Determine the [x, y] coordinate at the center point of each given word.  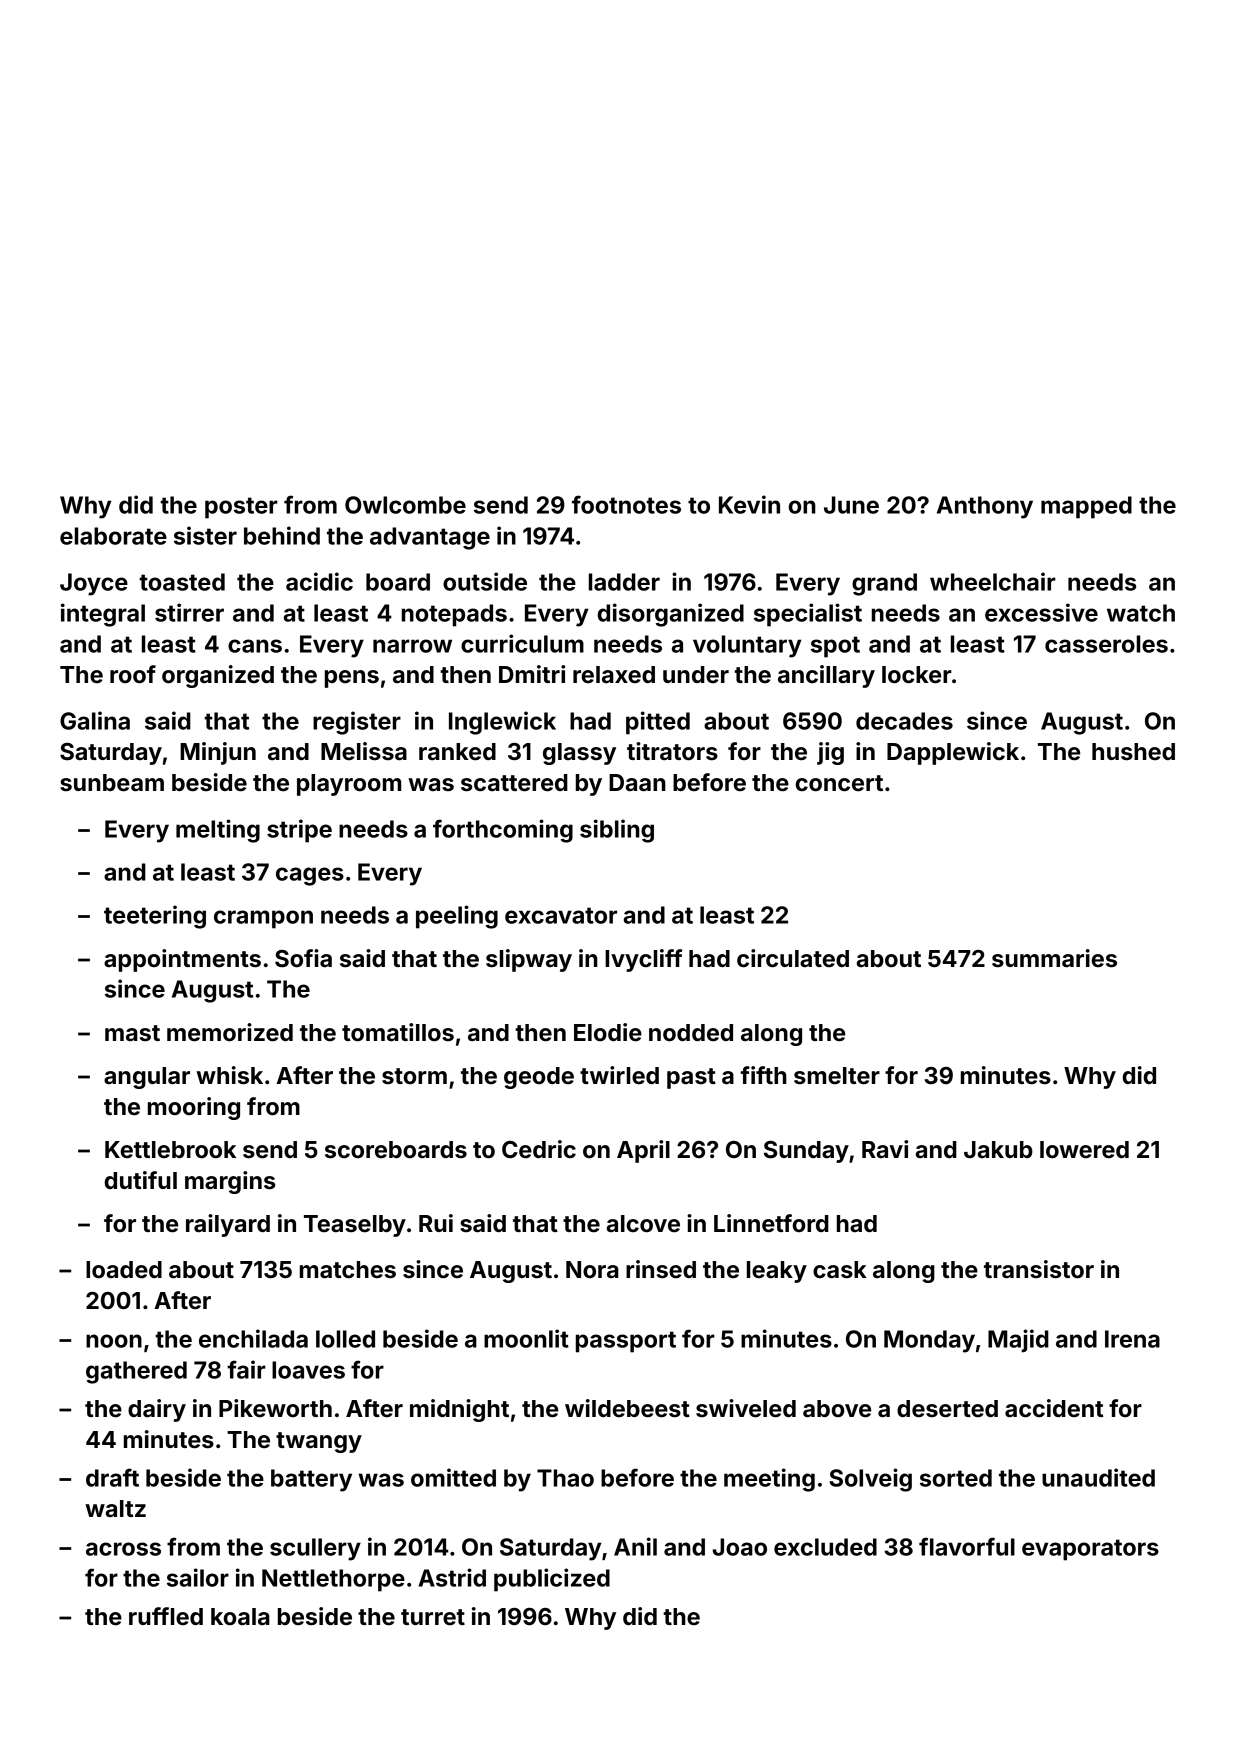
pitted [658, 723]
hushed [1133, 752]
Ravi [885, 1149]
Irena [1132, 1339]
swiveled [746, 1408]
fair [246, 1369]
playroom [349, 785]
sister [205, 535]
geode [539, 1078]
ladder [624, 582]
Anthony [985, 507]
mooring [194, 1108]
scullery [315, 1549]
